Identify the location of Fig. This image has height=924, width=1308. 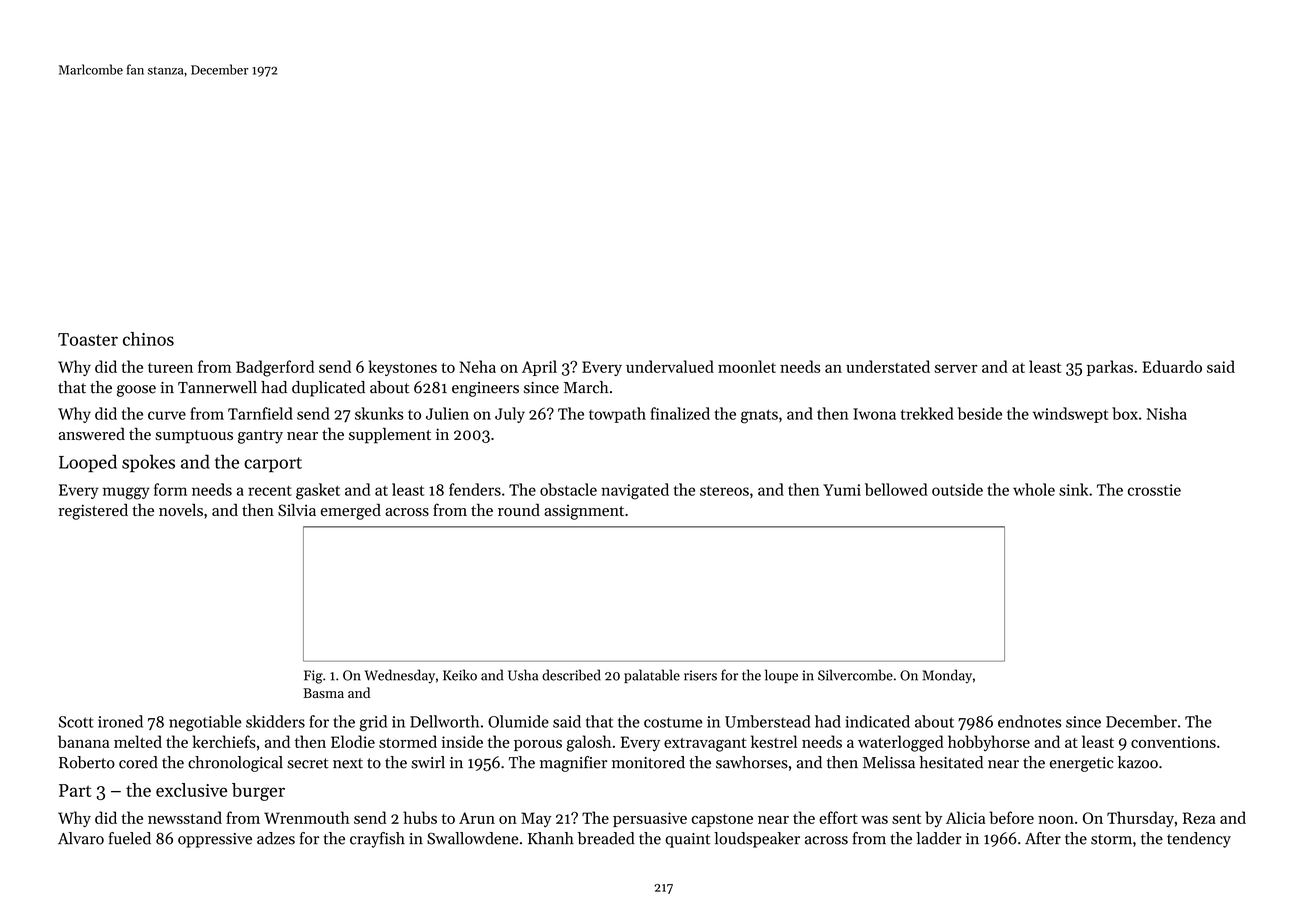
(313, 677).
